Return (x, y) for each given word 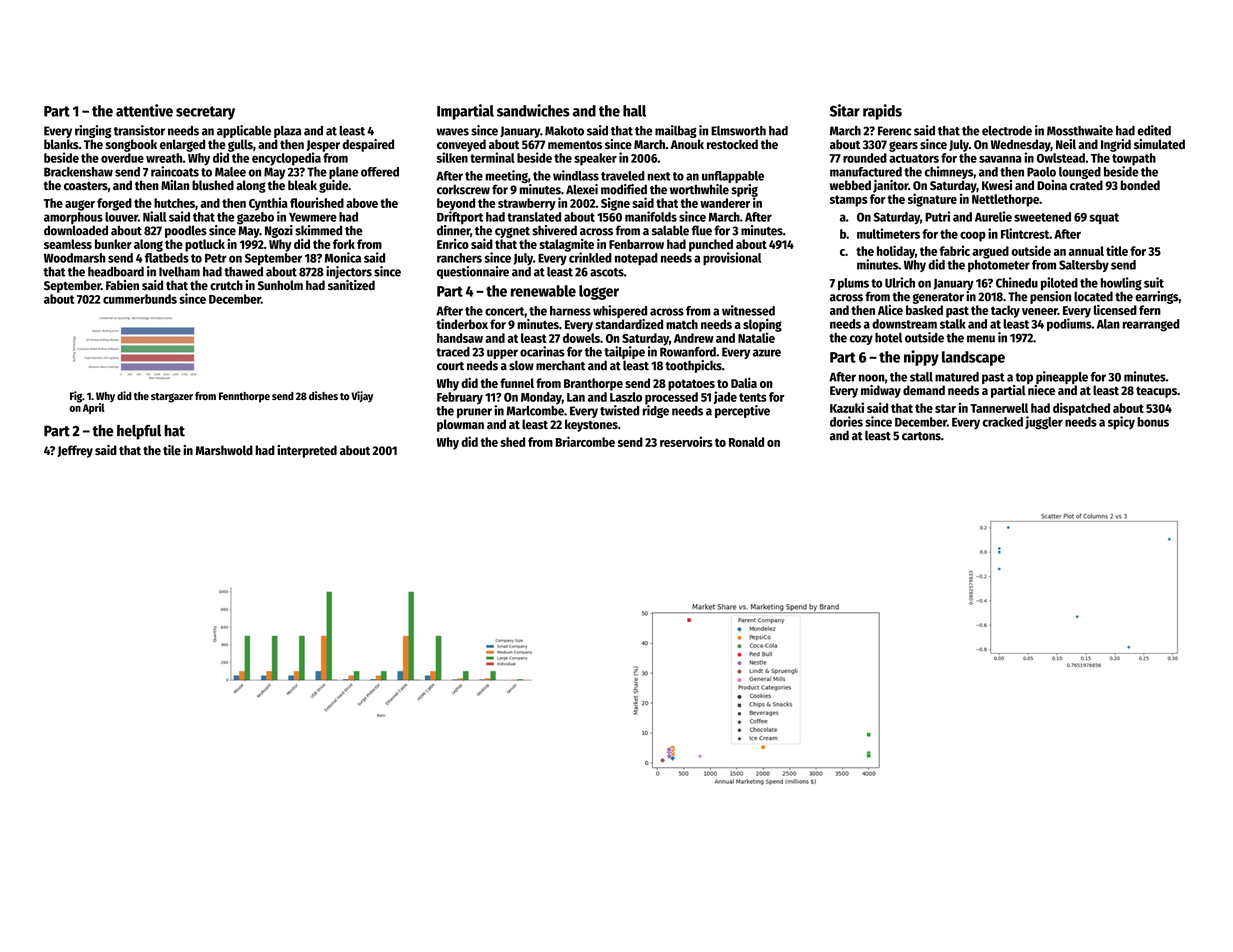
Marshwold (224, 450)
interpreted (307, 451)
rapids (882, 112)
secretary (205, 113)
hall (634, 111)
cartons (921, 436)
